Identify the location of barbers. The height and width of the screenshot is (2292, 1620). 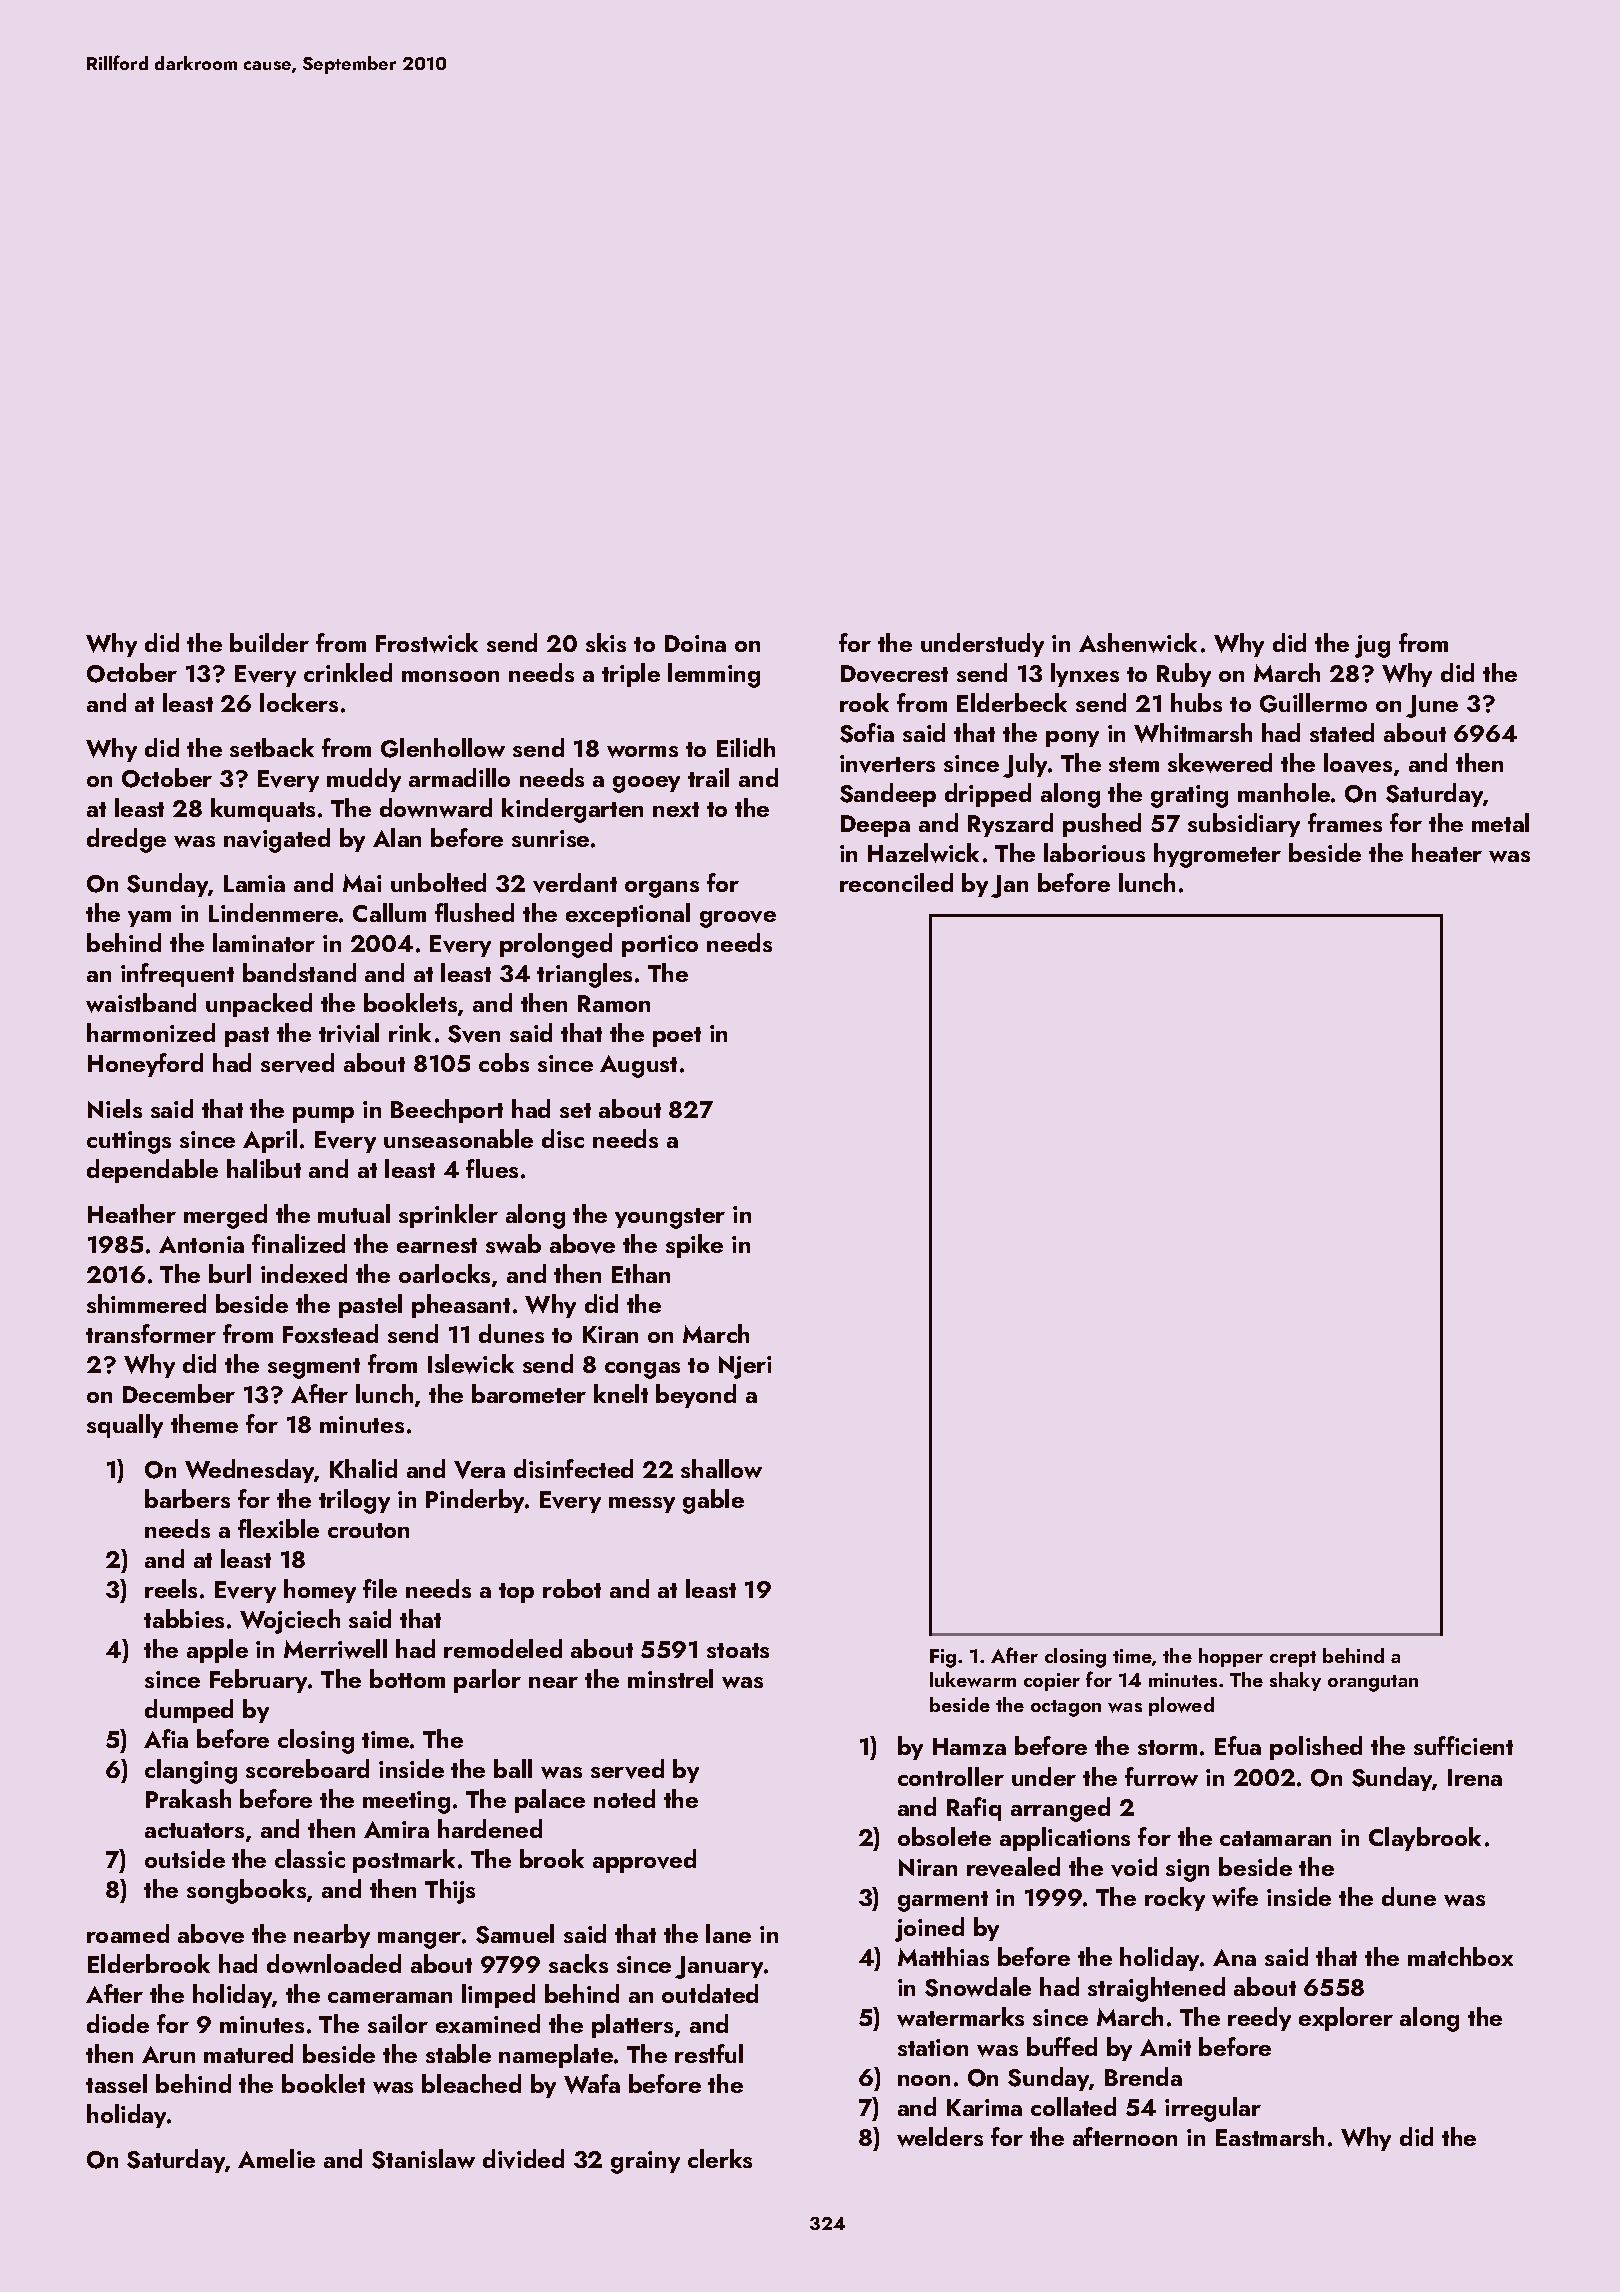
(187, 1498).
